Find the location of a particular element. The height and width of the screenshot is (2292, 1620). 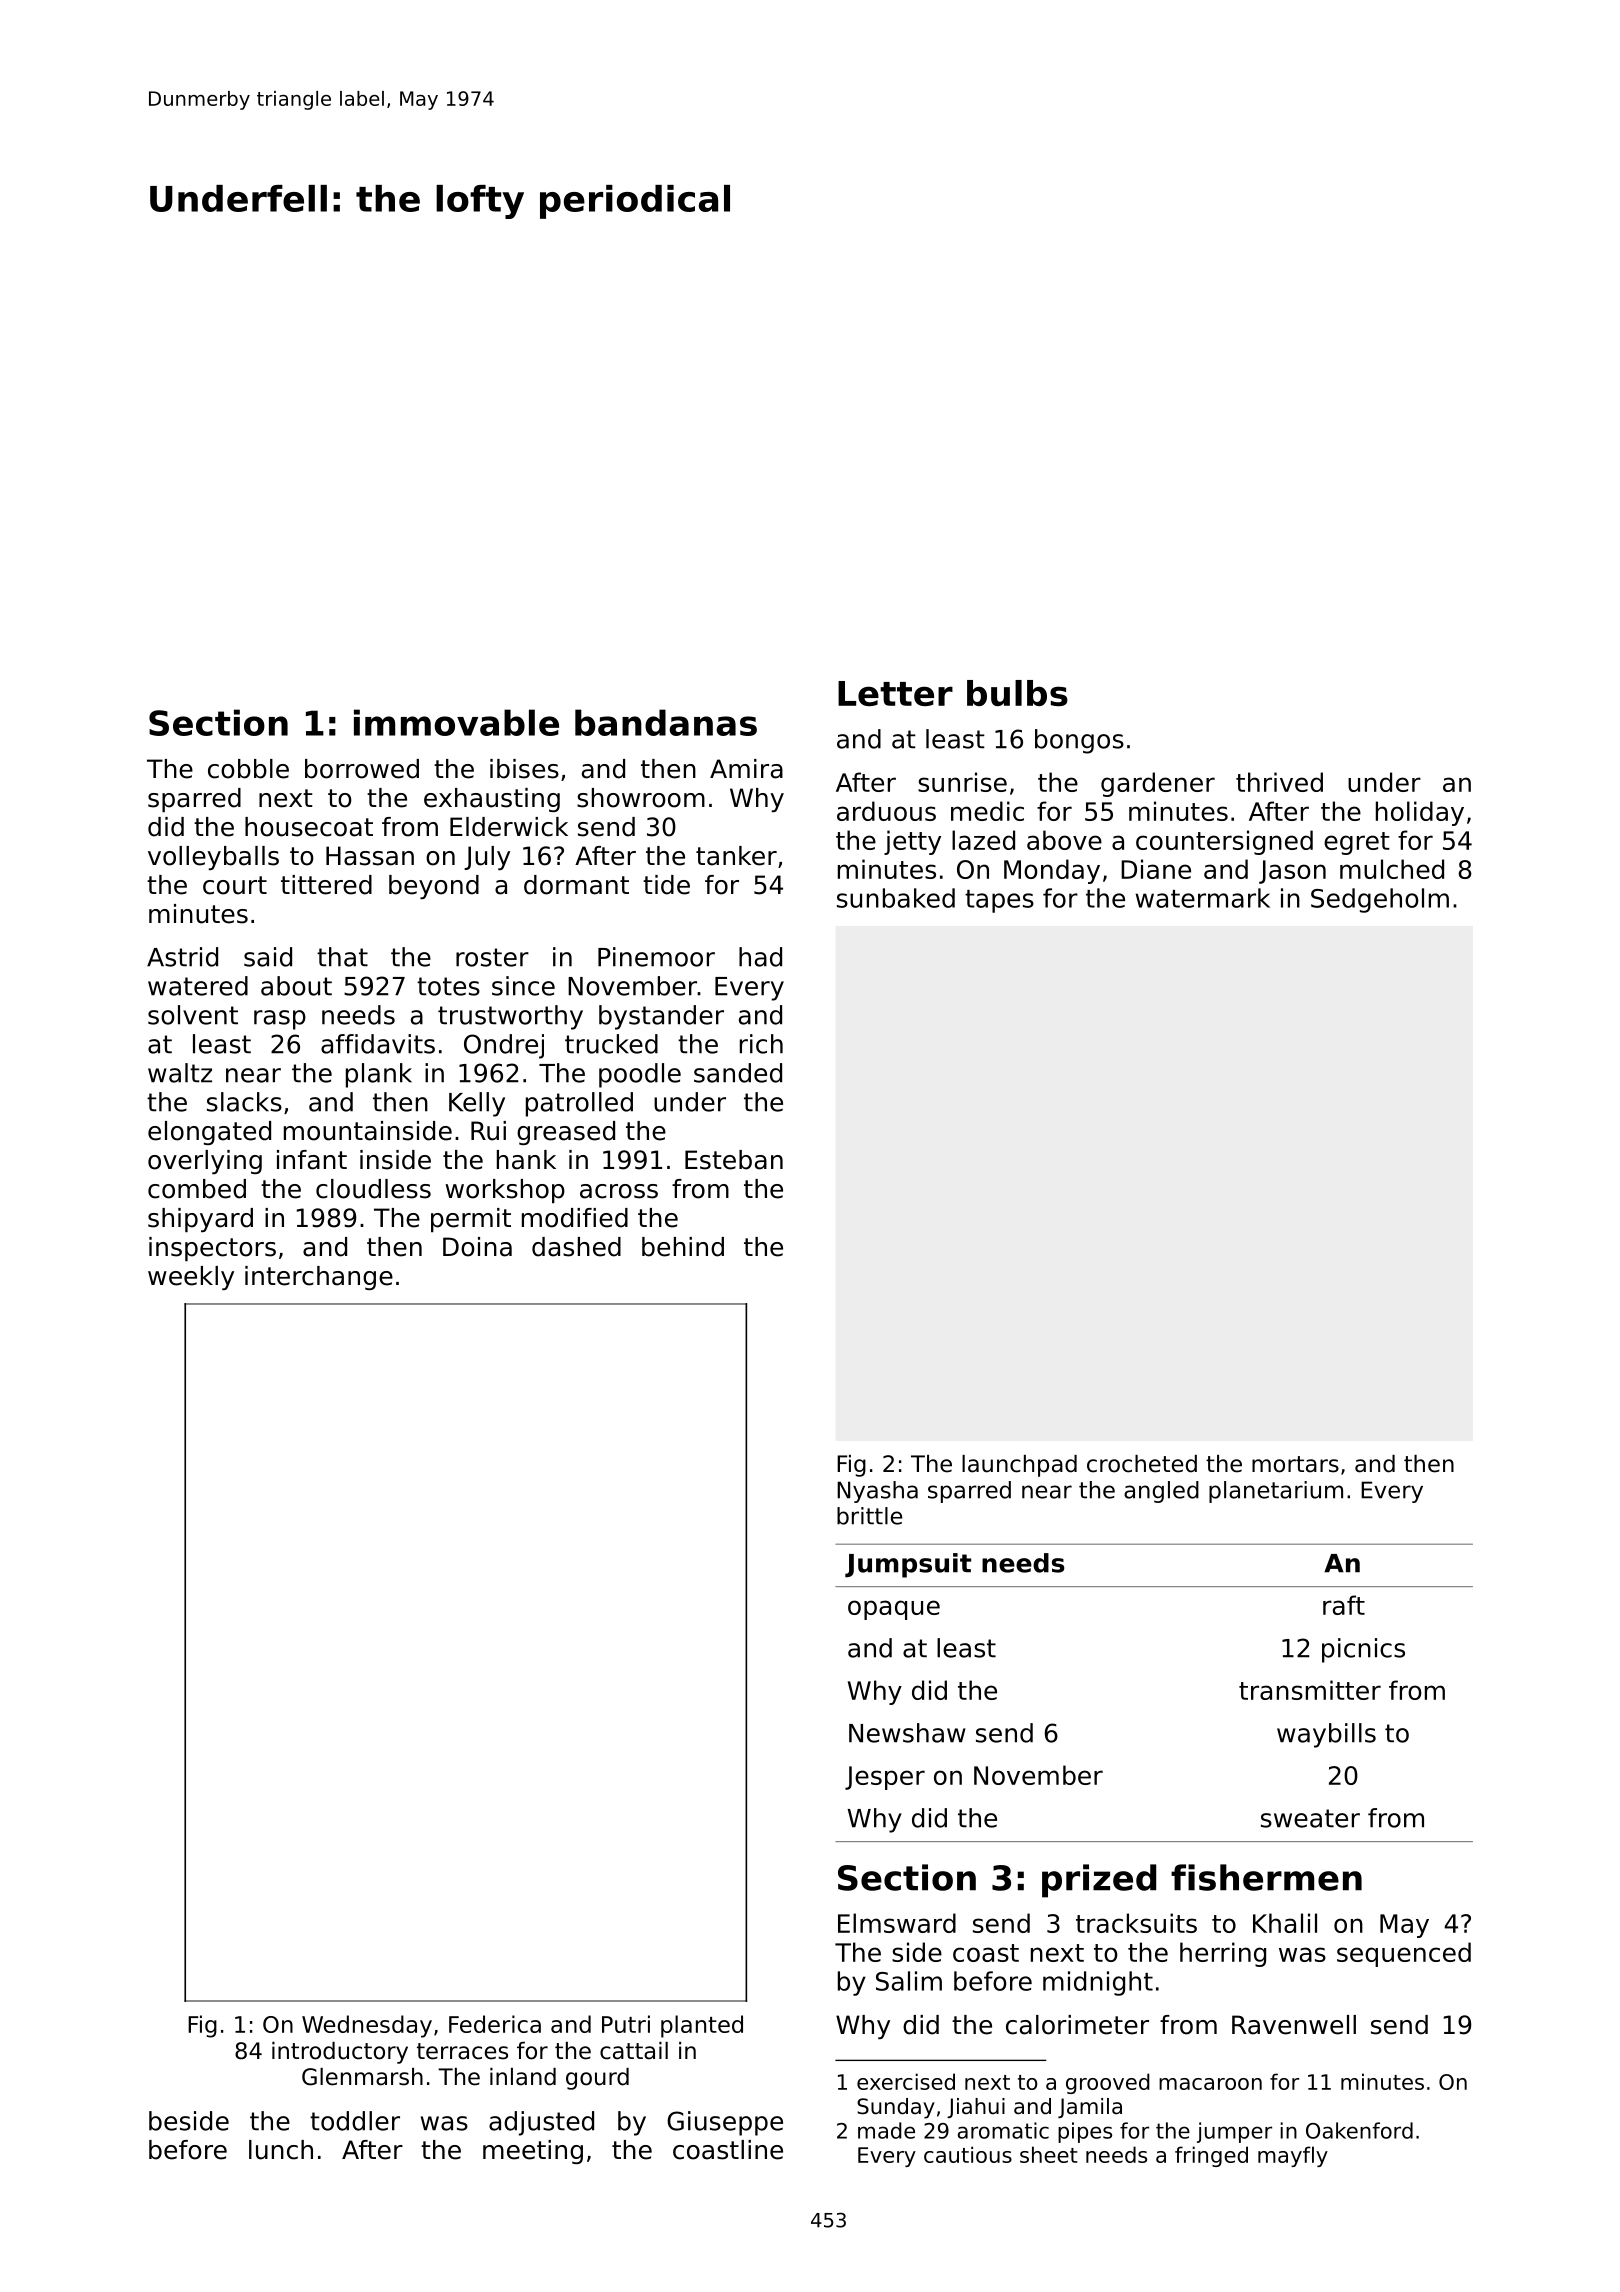

mortars is located at coordinates (1295, 1464).
